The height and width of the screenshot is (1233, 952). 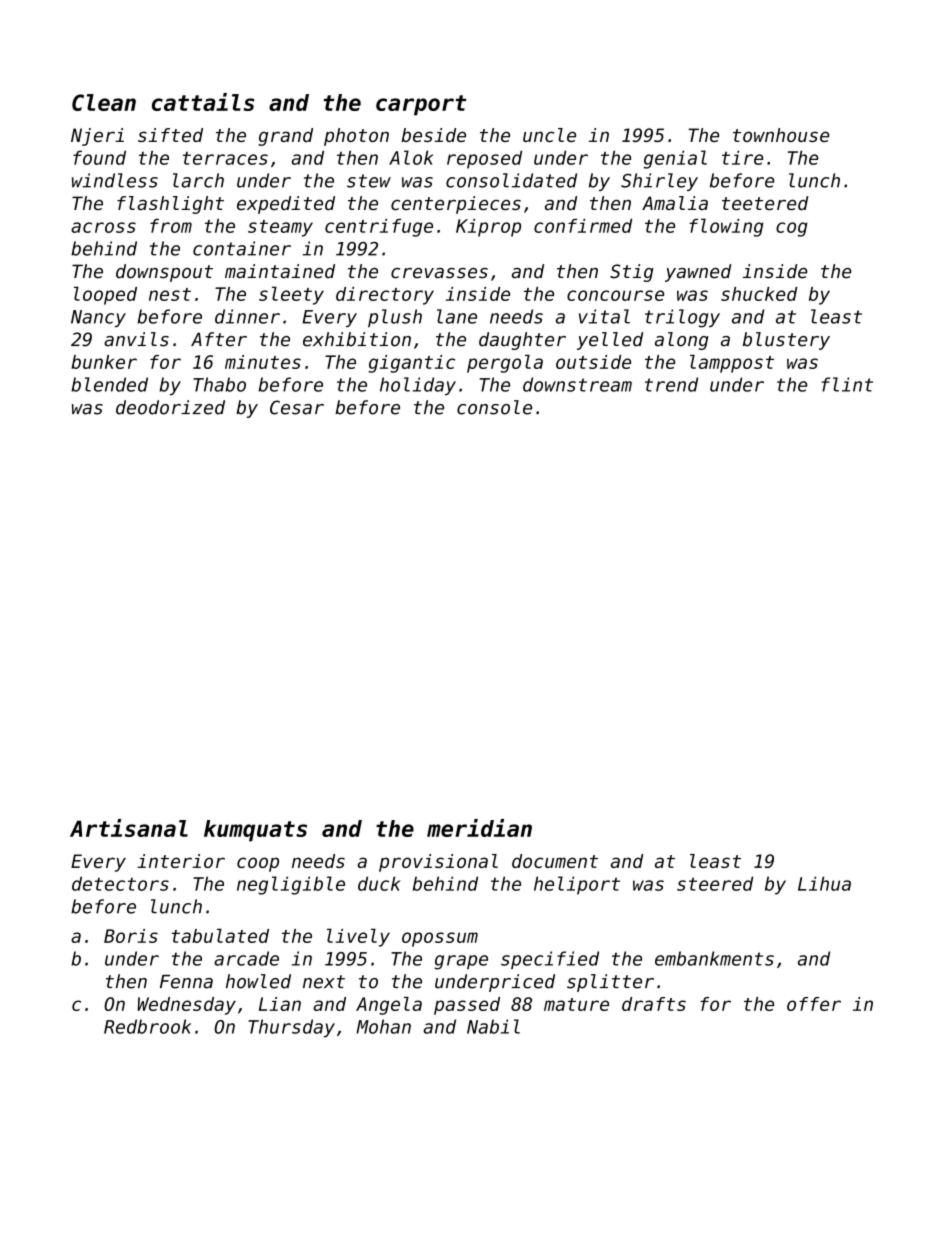 What do you see at coordinates (654, 1004) in the screenshot?
I see `drafts` at bounding box center [654, 1004].
